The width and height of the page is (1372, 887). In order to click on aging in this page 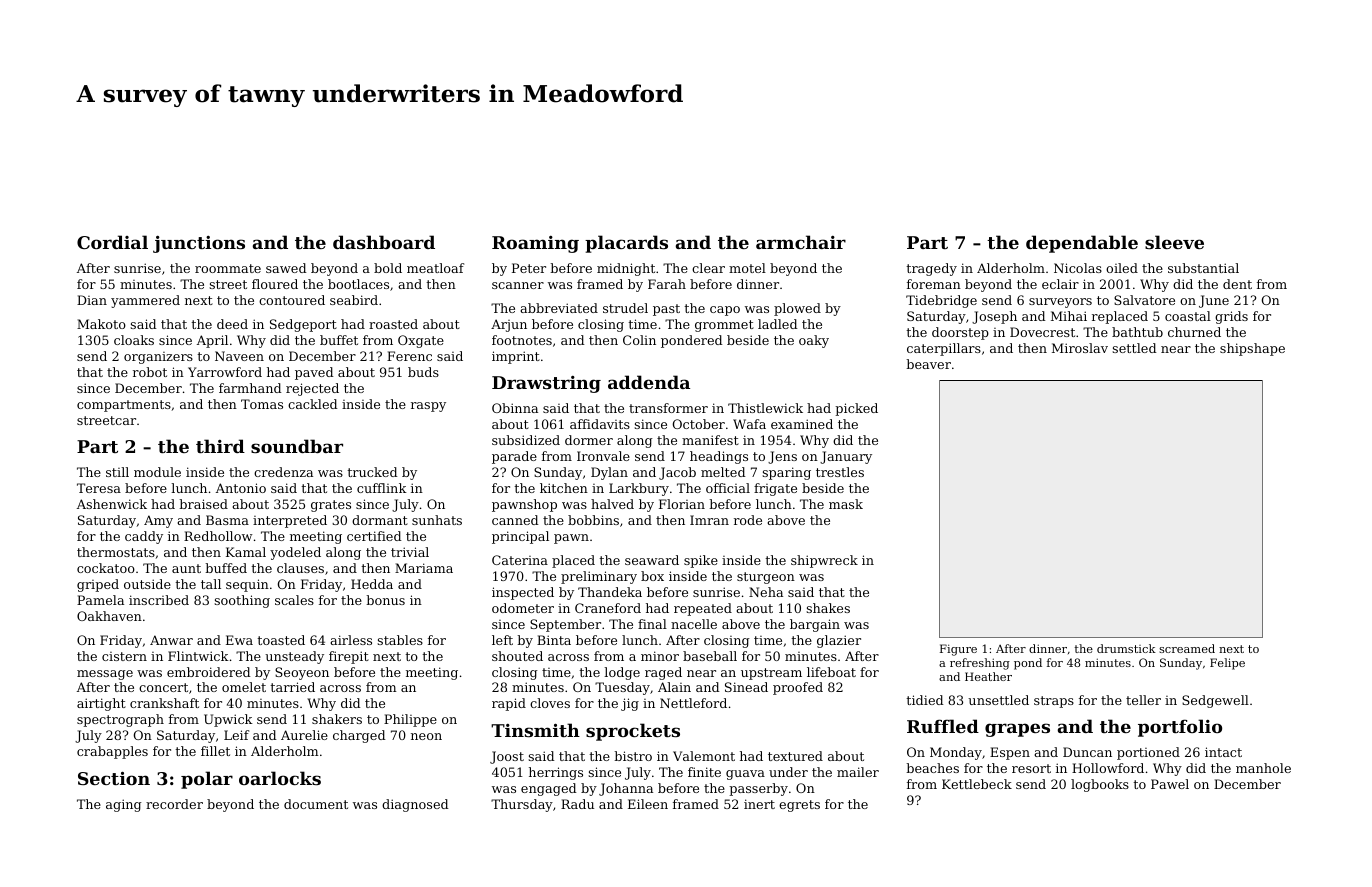, I will do `click(124, 805)`.
